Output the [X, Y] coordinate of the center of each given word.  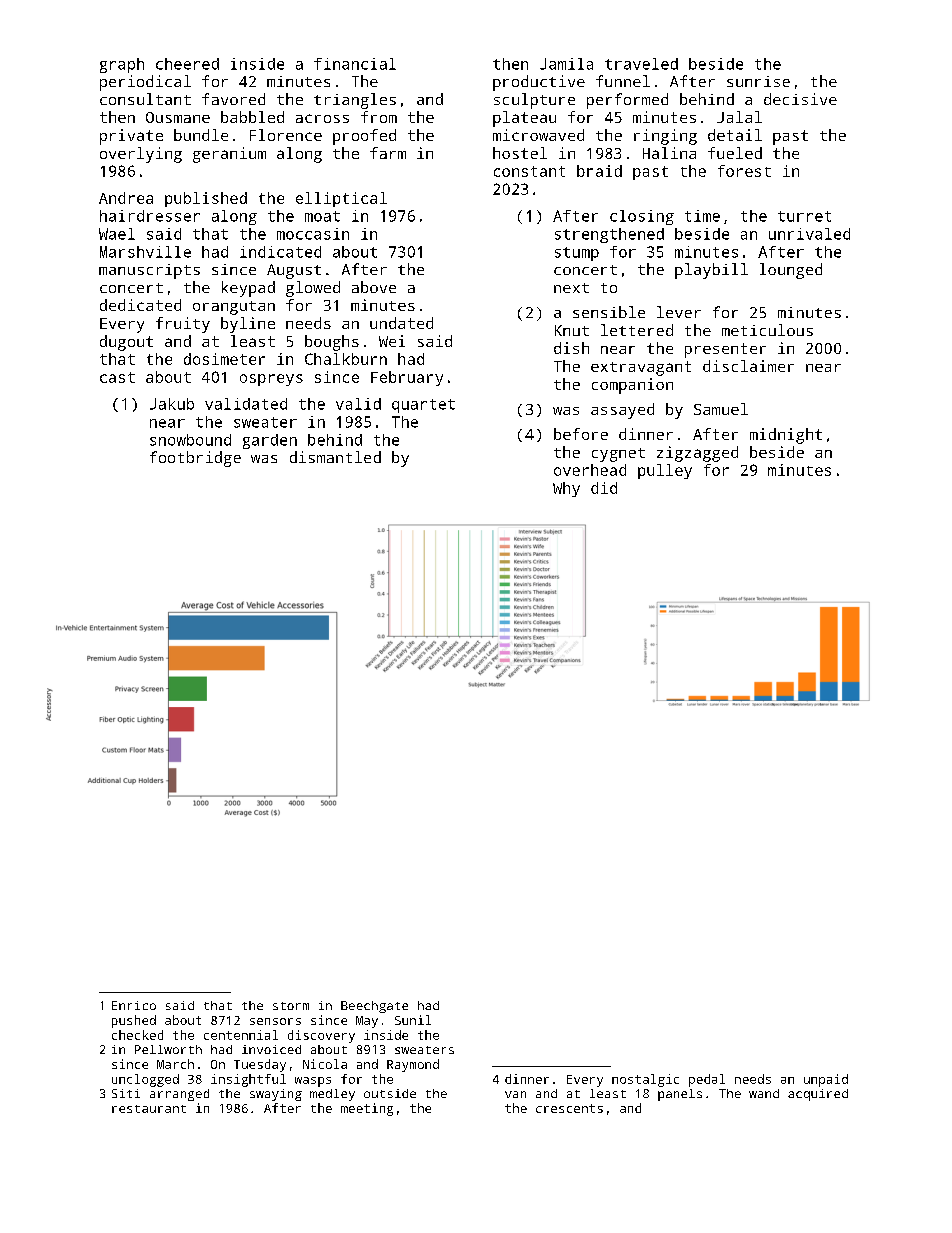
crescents [569, 1108]
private [131, 137]
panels [680, 1095]
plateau [524, 119]
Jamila [566, 64]
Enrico [134, 1005]
